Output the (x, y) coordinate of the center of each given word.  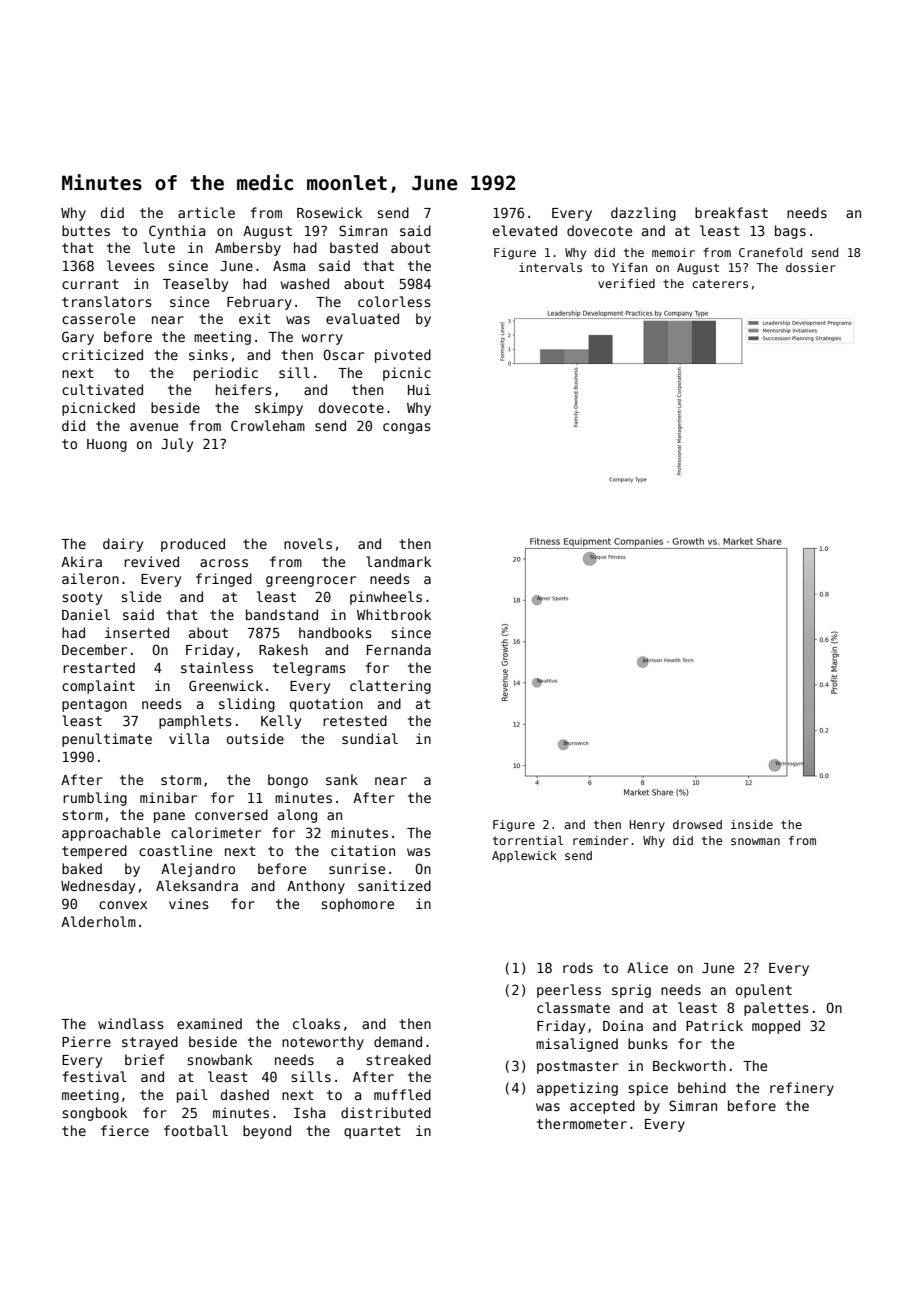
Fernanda (399, 649)
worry (322, 339)
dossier (811, 267)
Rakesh (283, 649)
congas (407, 428)
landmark (398, 561)
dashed (245, 1094)
